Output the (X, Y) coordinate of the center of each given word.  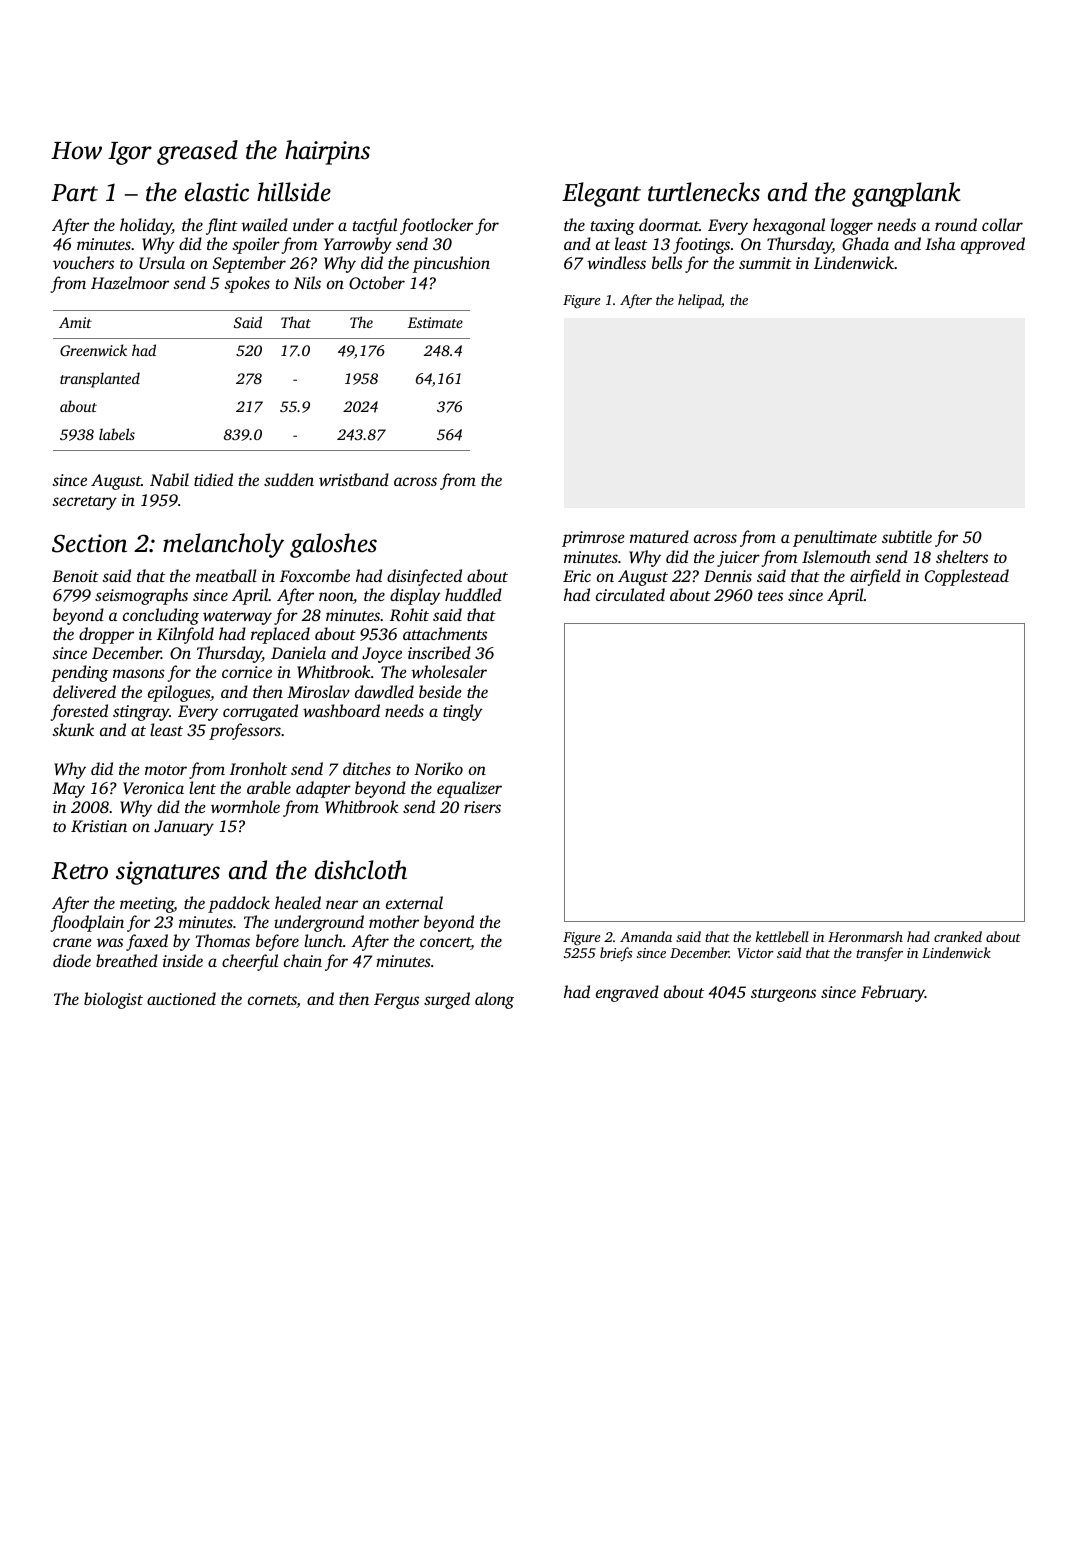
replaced (280, 635)
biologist (113, 1000)
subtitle (907, 536)
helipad (700, 301)
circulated (630, 594)
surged (447, 1000)
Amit (75, 322)
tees (770, 596)
